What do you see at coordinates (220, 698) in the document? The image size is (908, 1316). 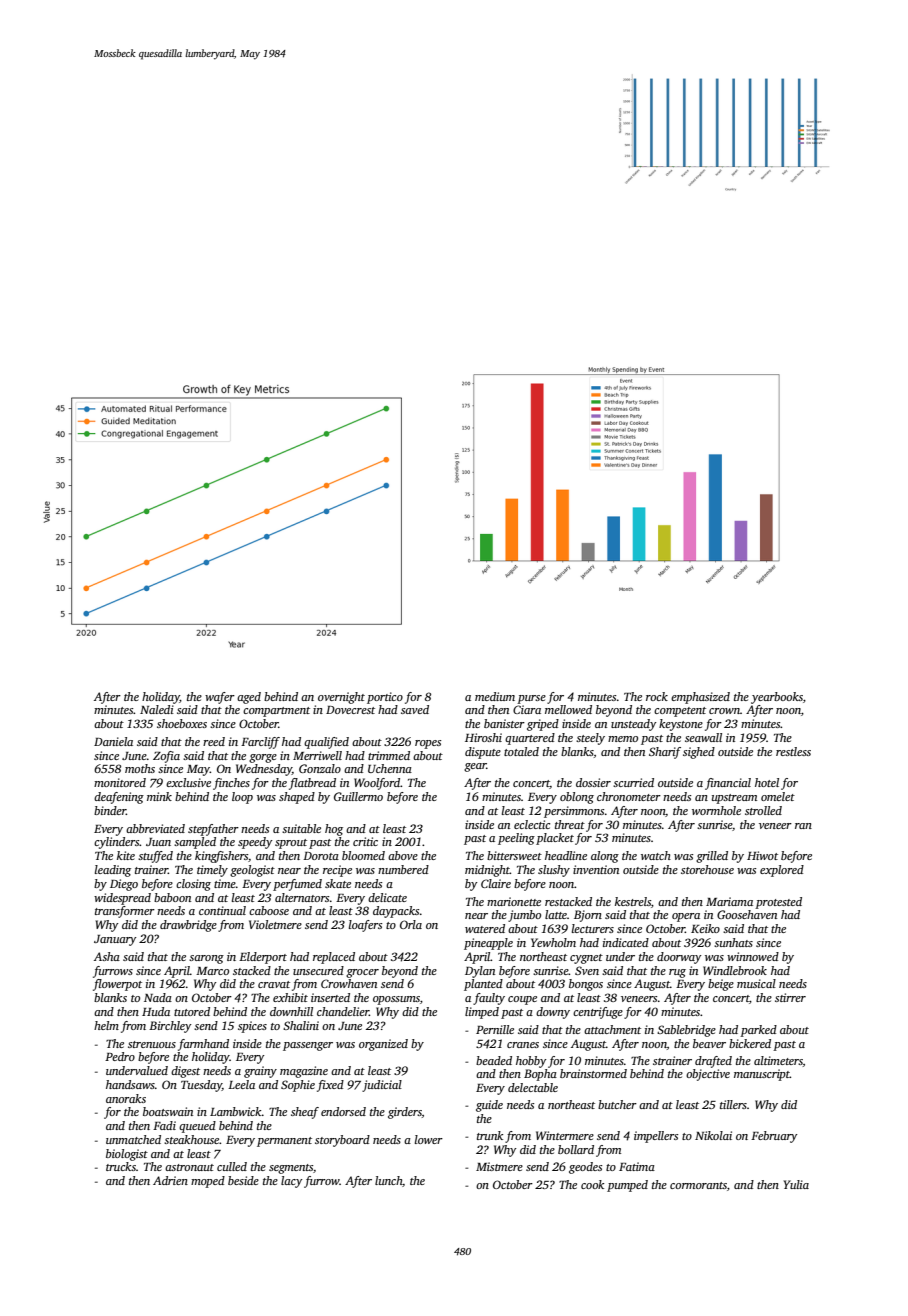 I see `wafer` at bounding box center [220, 698].
